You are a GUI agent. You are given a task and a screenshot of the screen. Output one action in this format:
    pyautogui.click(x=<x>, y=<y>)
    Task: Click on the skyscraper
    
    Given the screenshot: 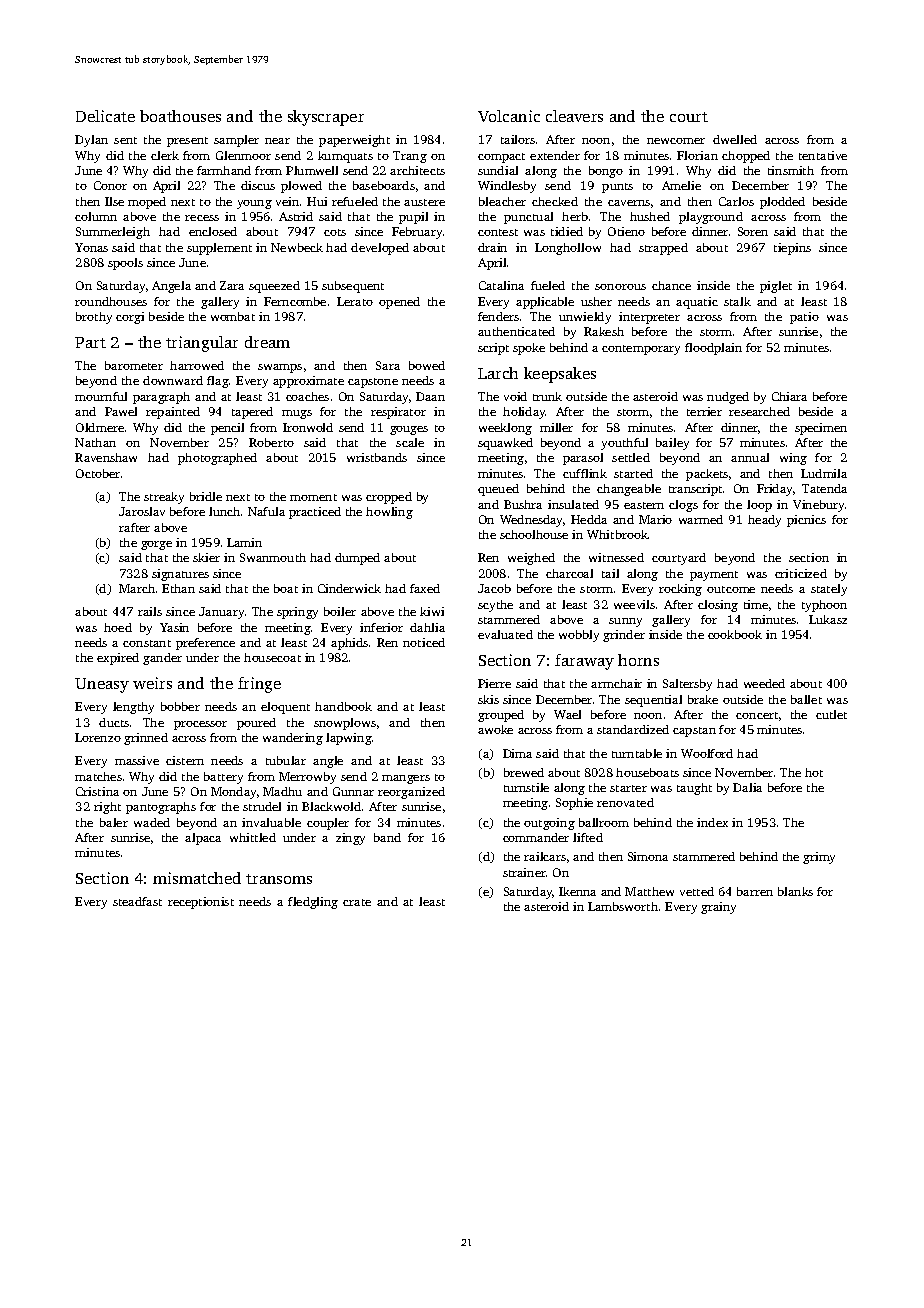 What is the action you would take?
    pyautogui.click(x=326, y=118)
